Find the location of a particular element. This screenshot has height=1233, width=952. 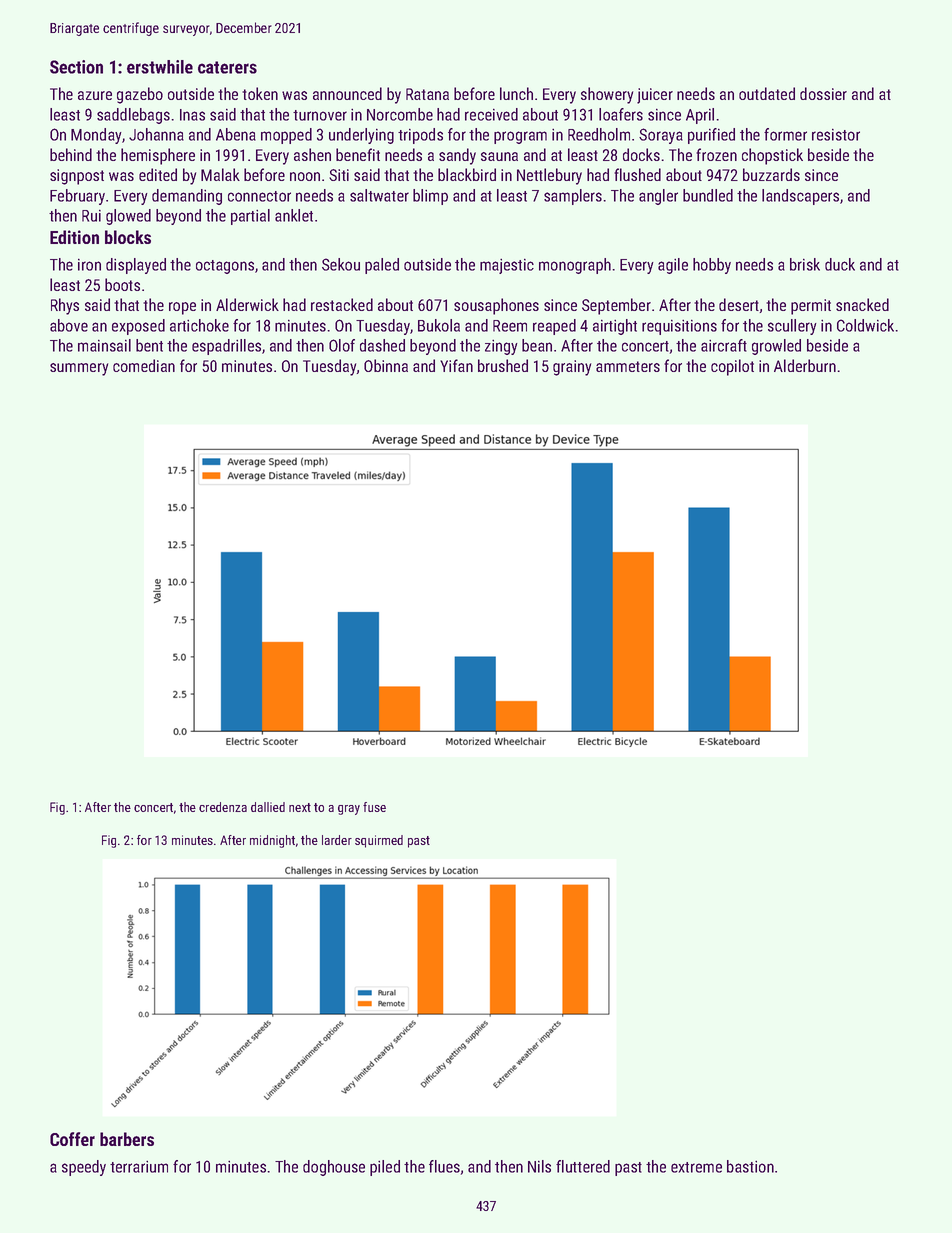

copilot is located at coordinates (732, 367).
